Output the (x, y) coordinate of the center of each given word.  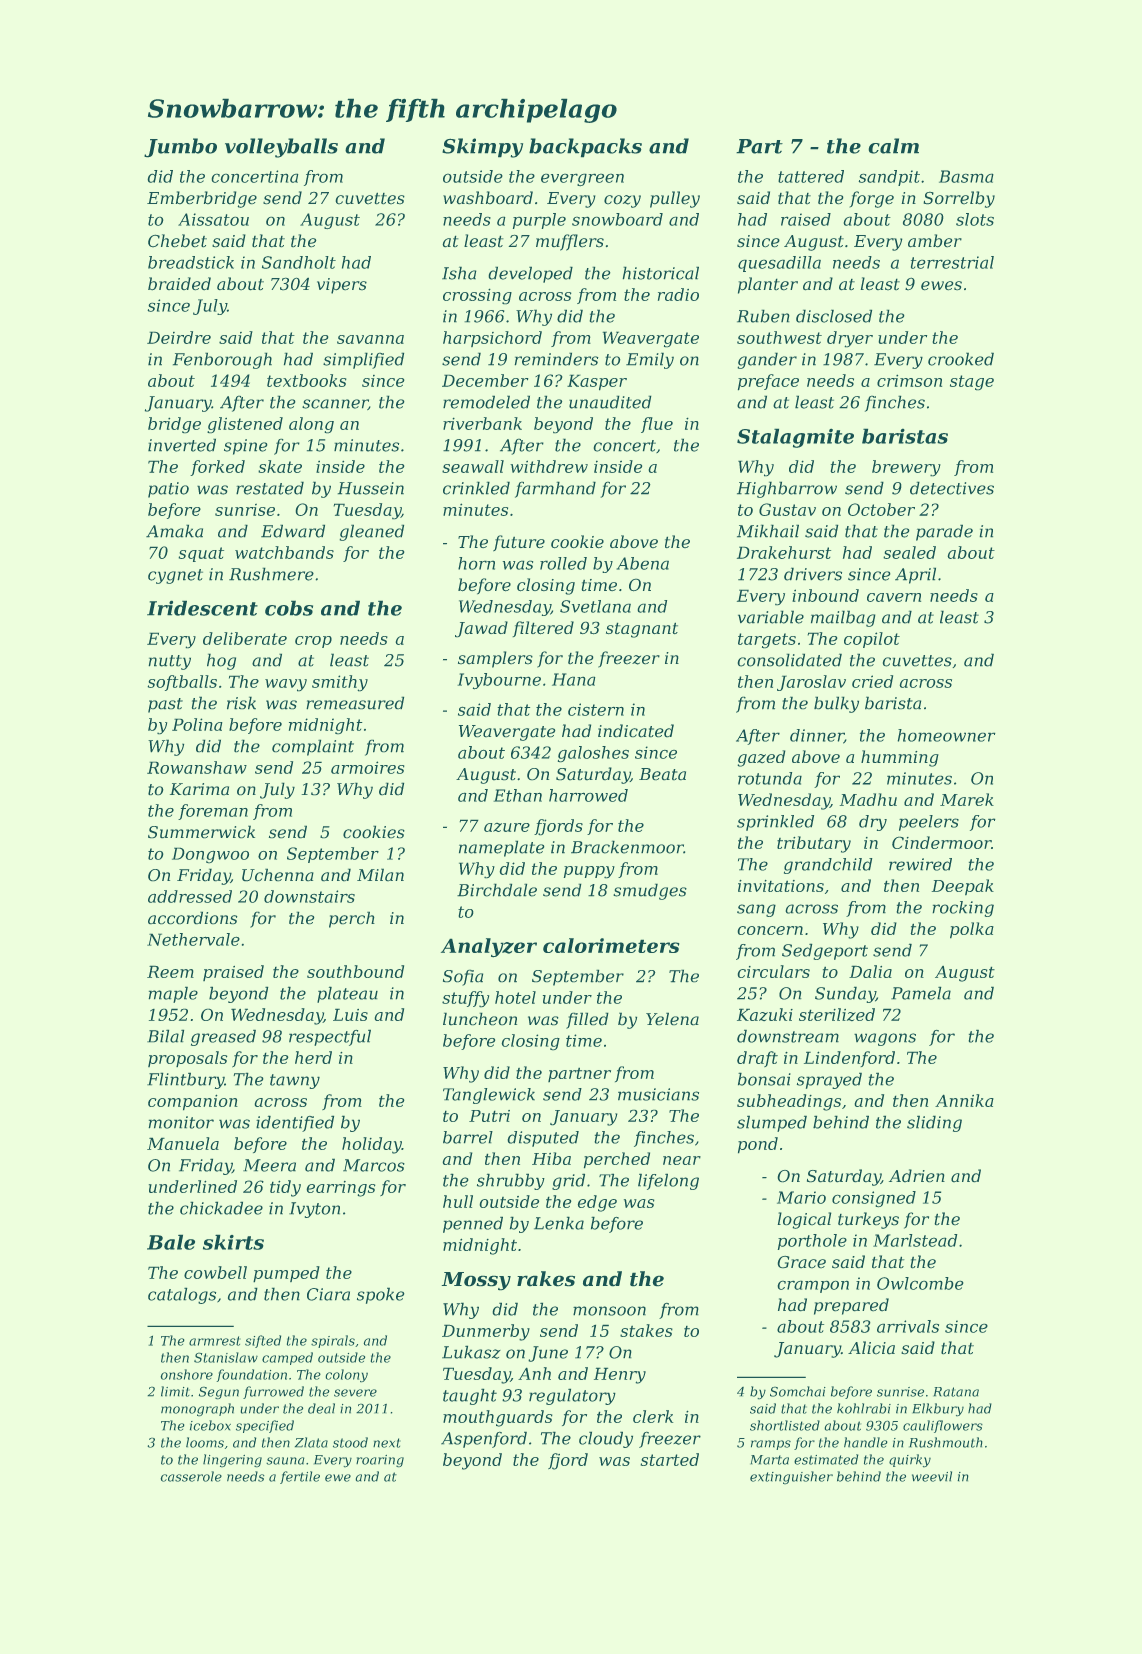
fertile (300, 1477)
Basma (966, 176)
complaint (313, 748)
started (670, 1459)
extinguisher (791, 1477)
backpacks (585, 147)
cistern (596, 709)
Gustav (787, 509)
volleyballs (281, 148)
